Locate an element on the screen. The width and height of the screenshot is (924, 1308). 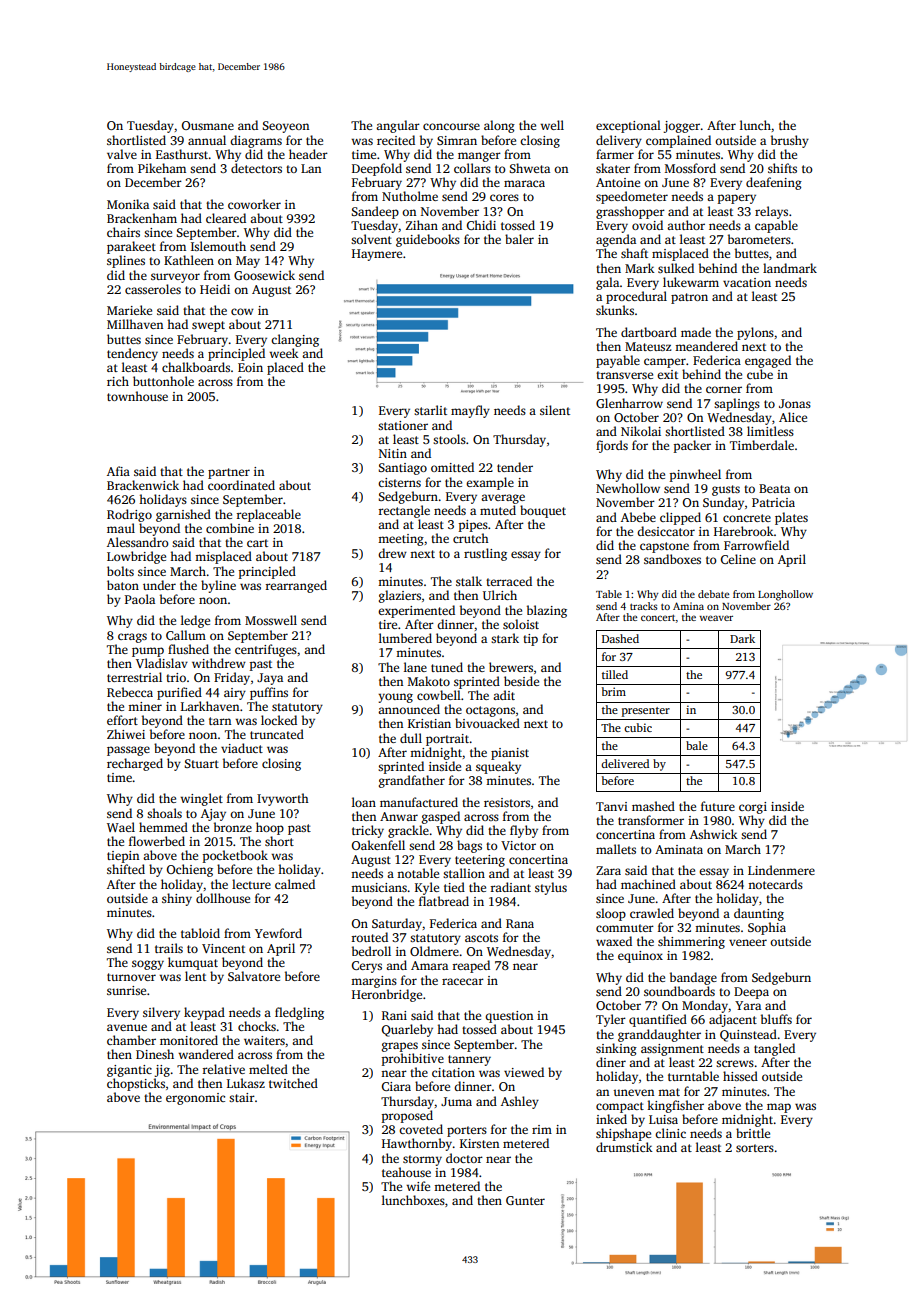
Longhollow is located at coordinates (785, 595).
